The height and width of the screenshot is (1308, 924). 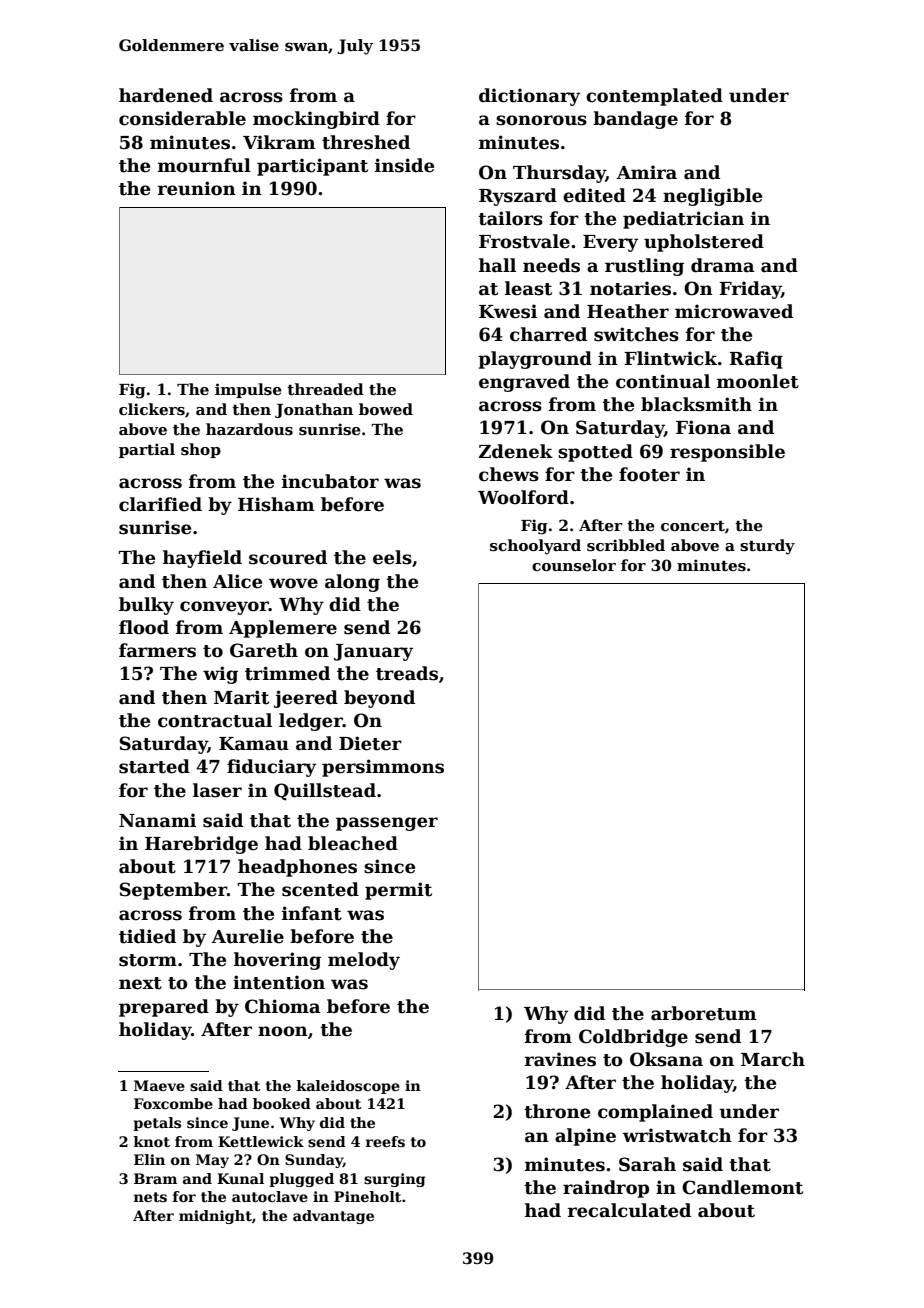 What do you see at coordinates (750, 290) in the screenshot?
I see `Friday` at bounding box center [750, 290].
